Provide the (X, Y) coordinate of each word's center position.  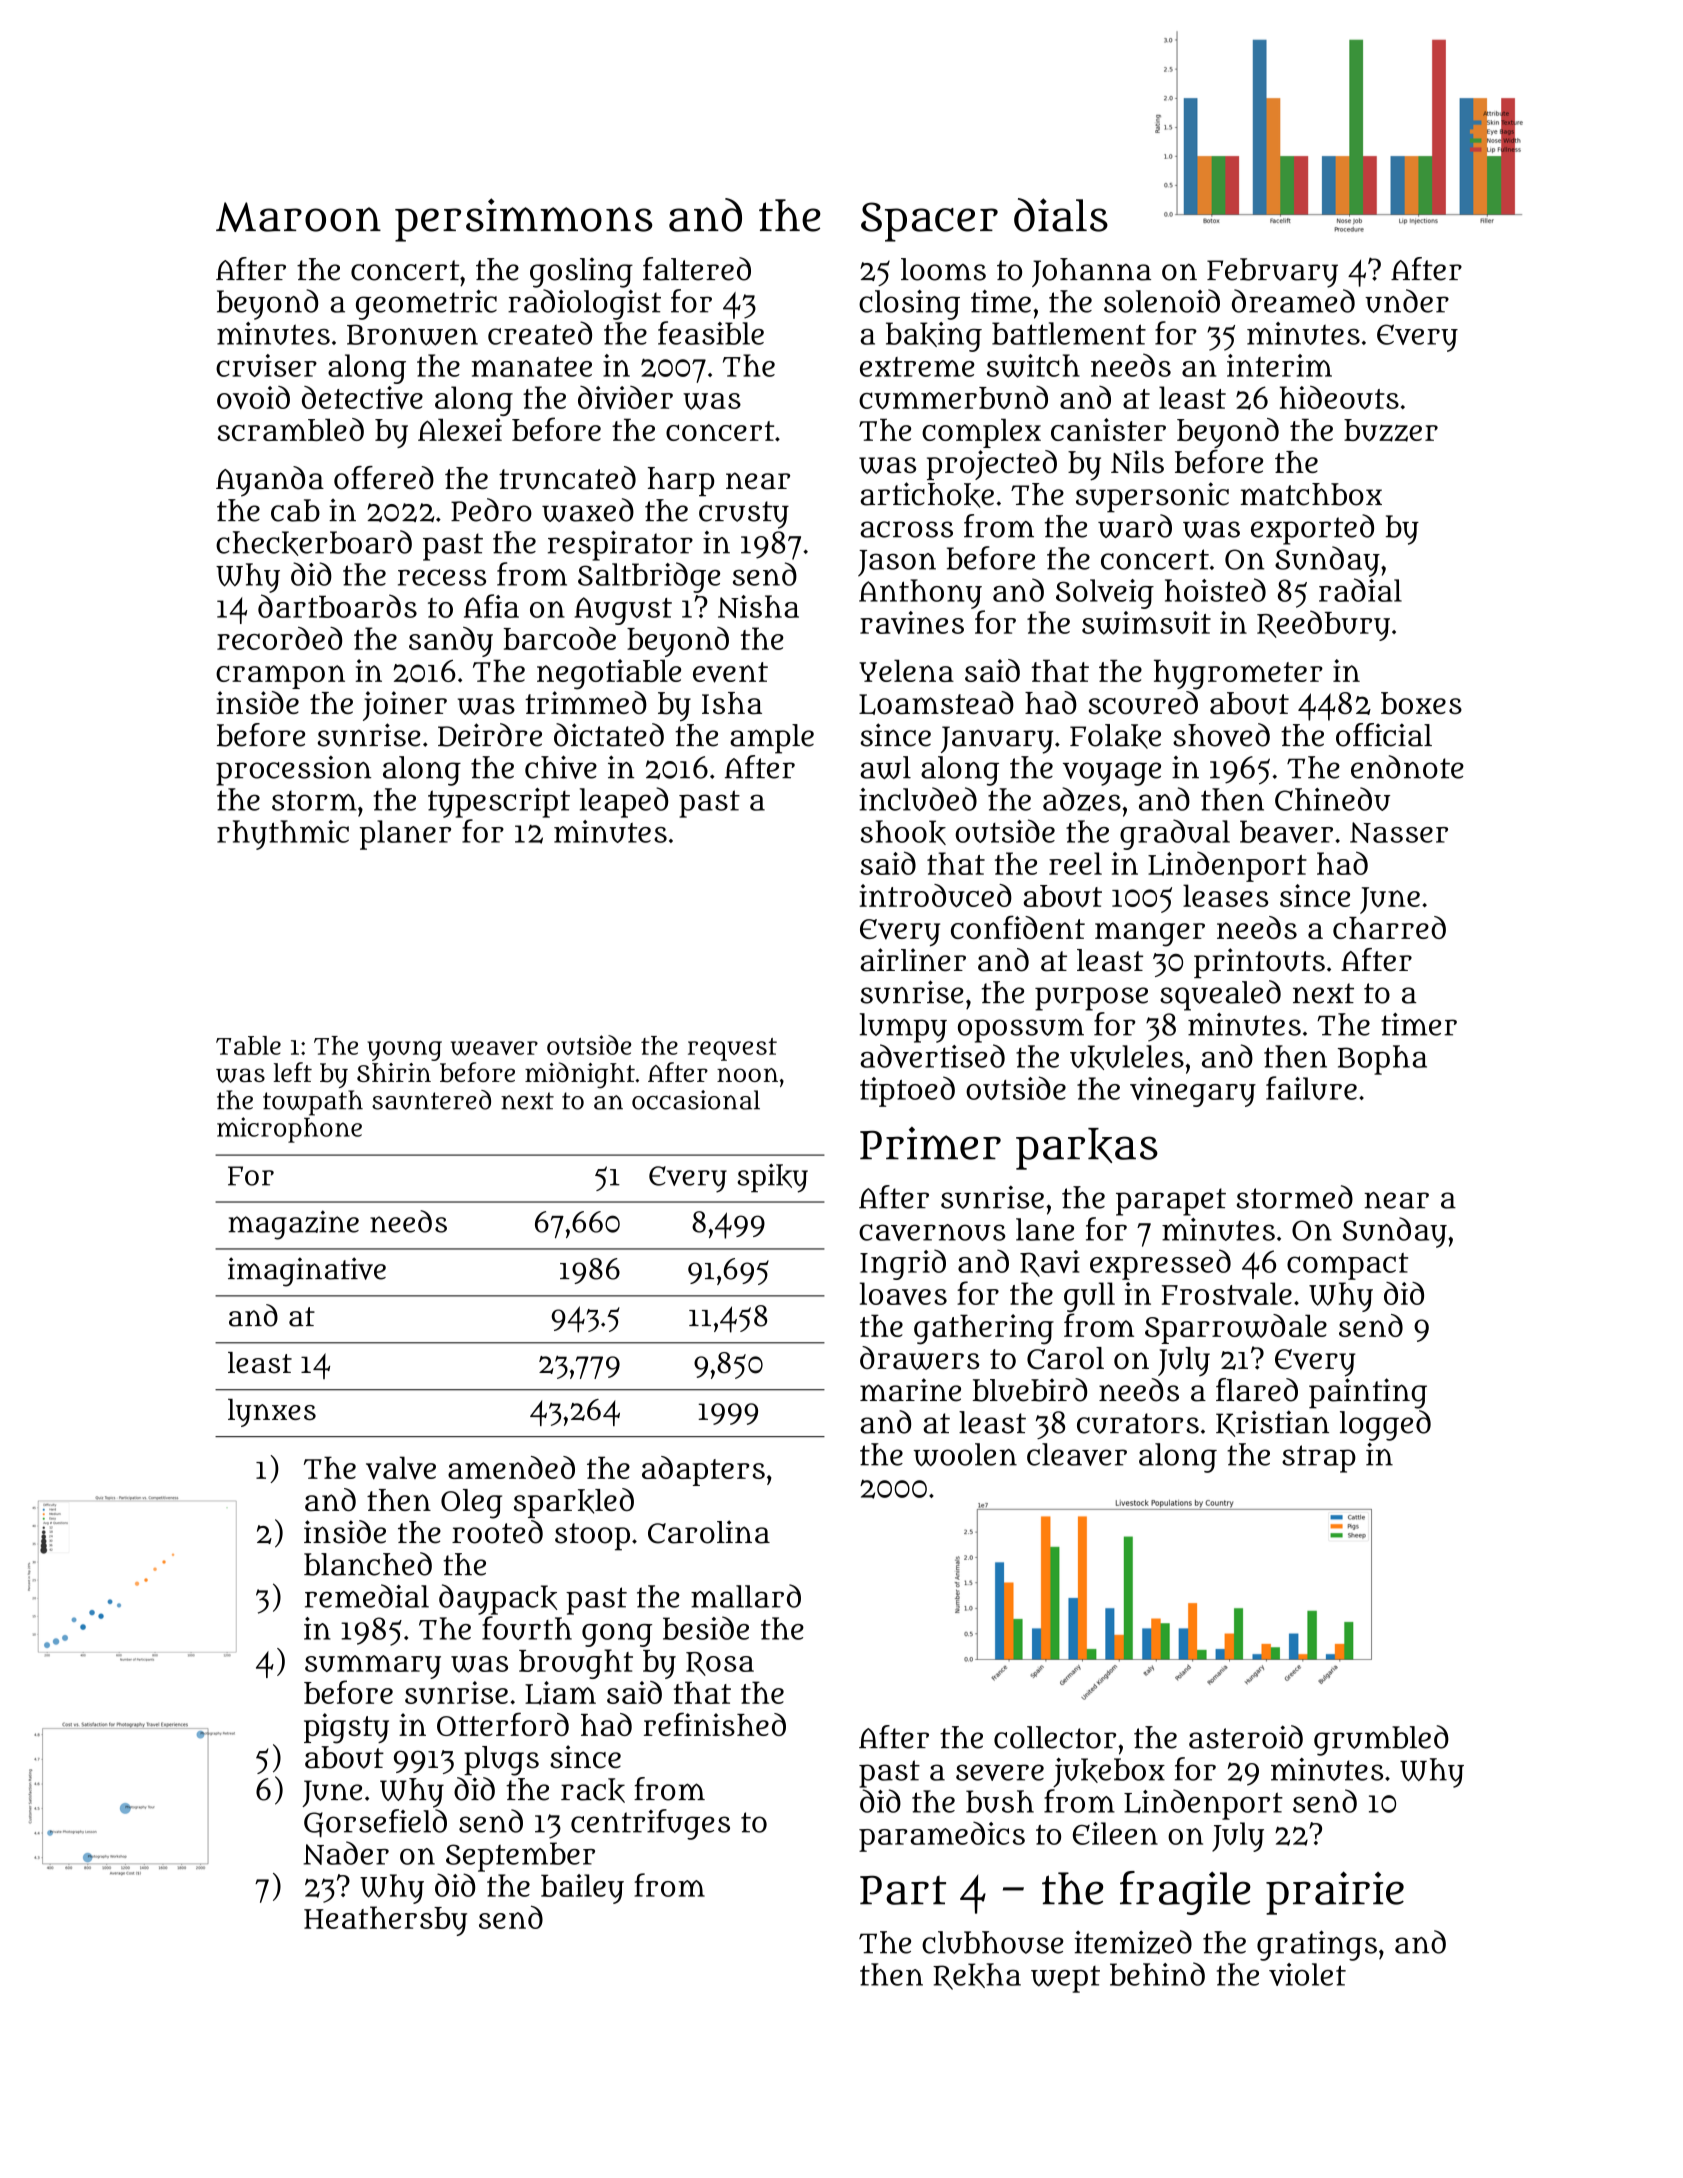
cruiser (266, 365)
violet (1307, 1974)
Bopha (1382, 1060)
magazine (293, 1225)
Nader (346, 1853)
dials (1061, 215)
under (1407, 301)
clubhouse (993, 1942)
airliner (913, 960)
